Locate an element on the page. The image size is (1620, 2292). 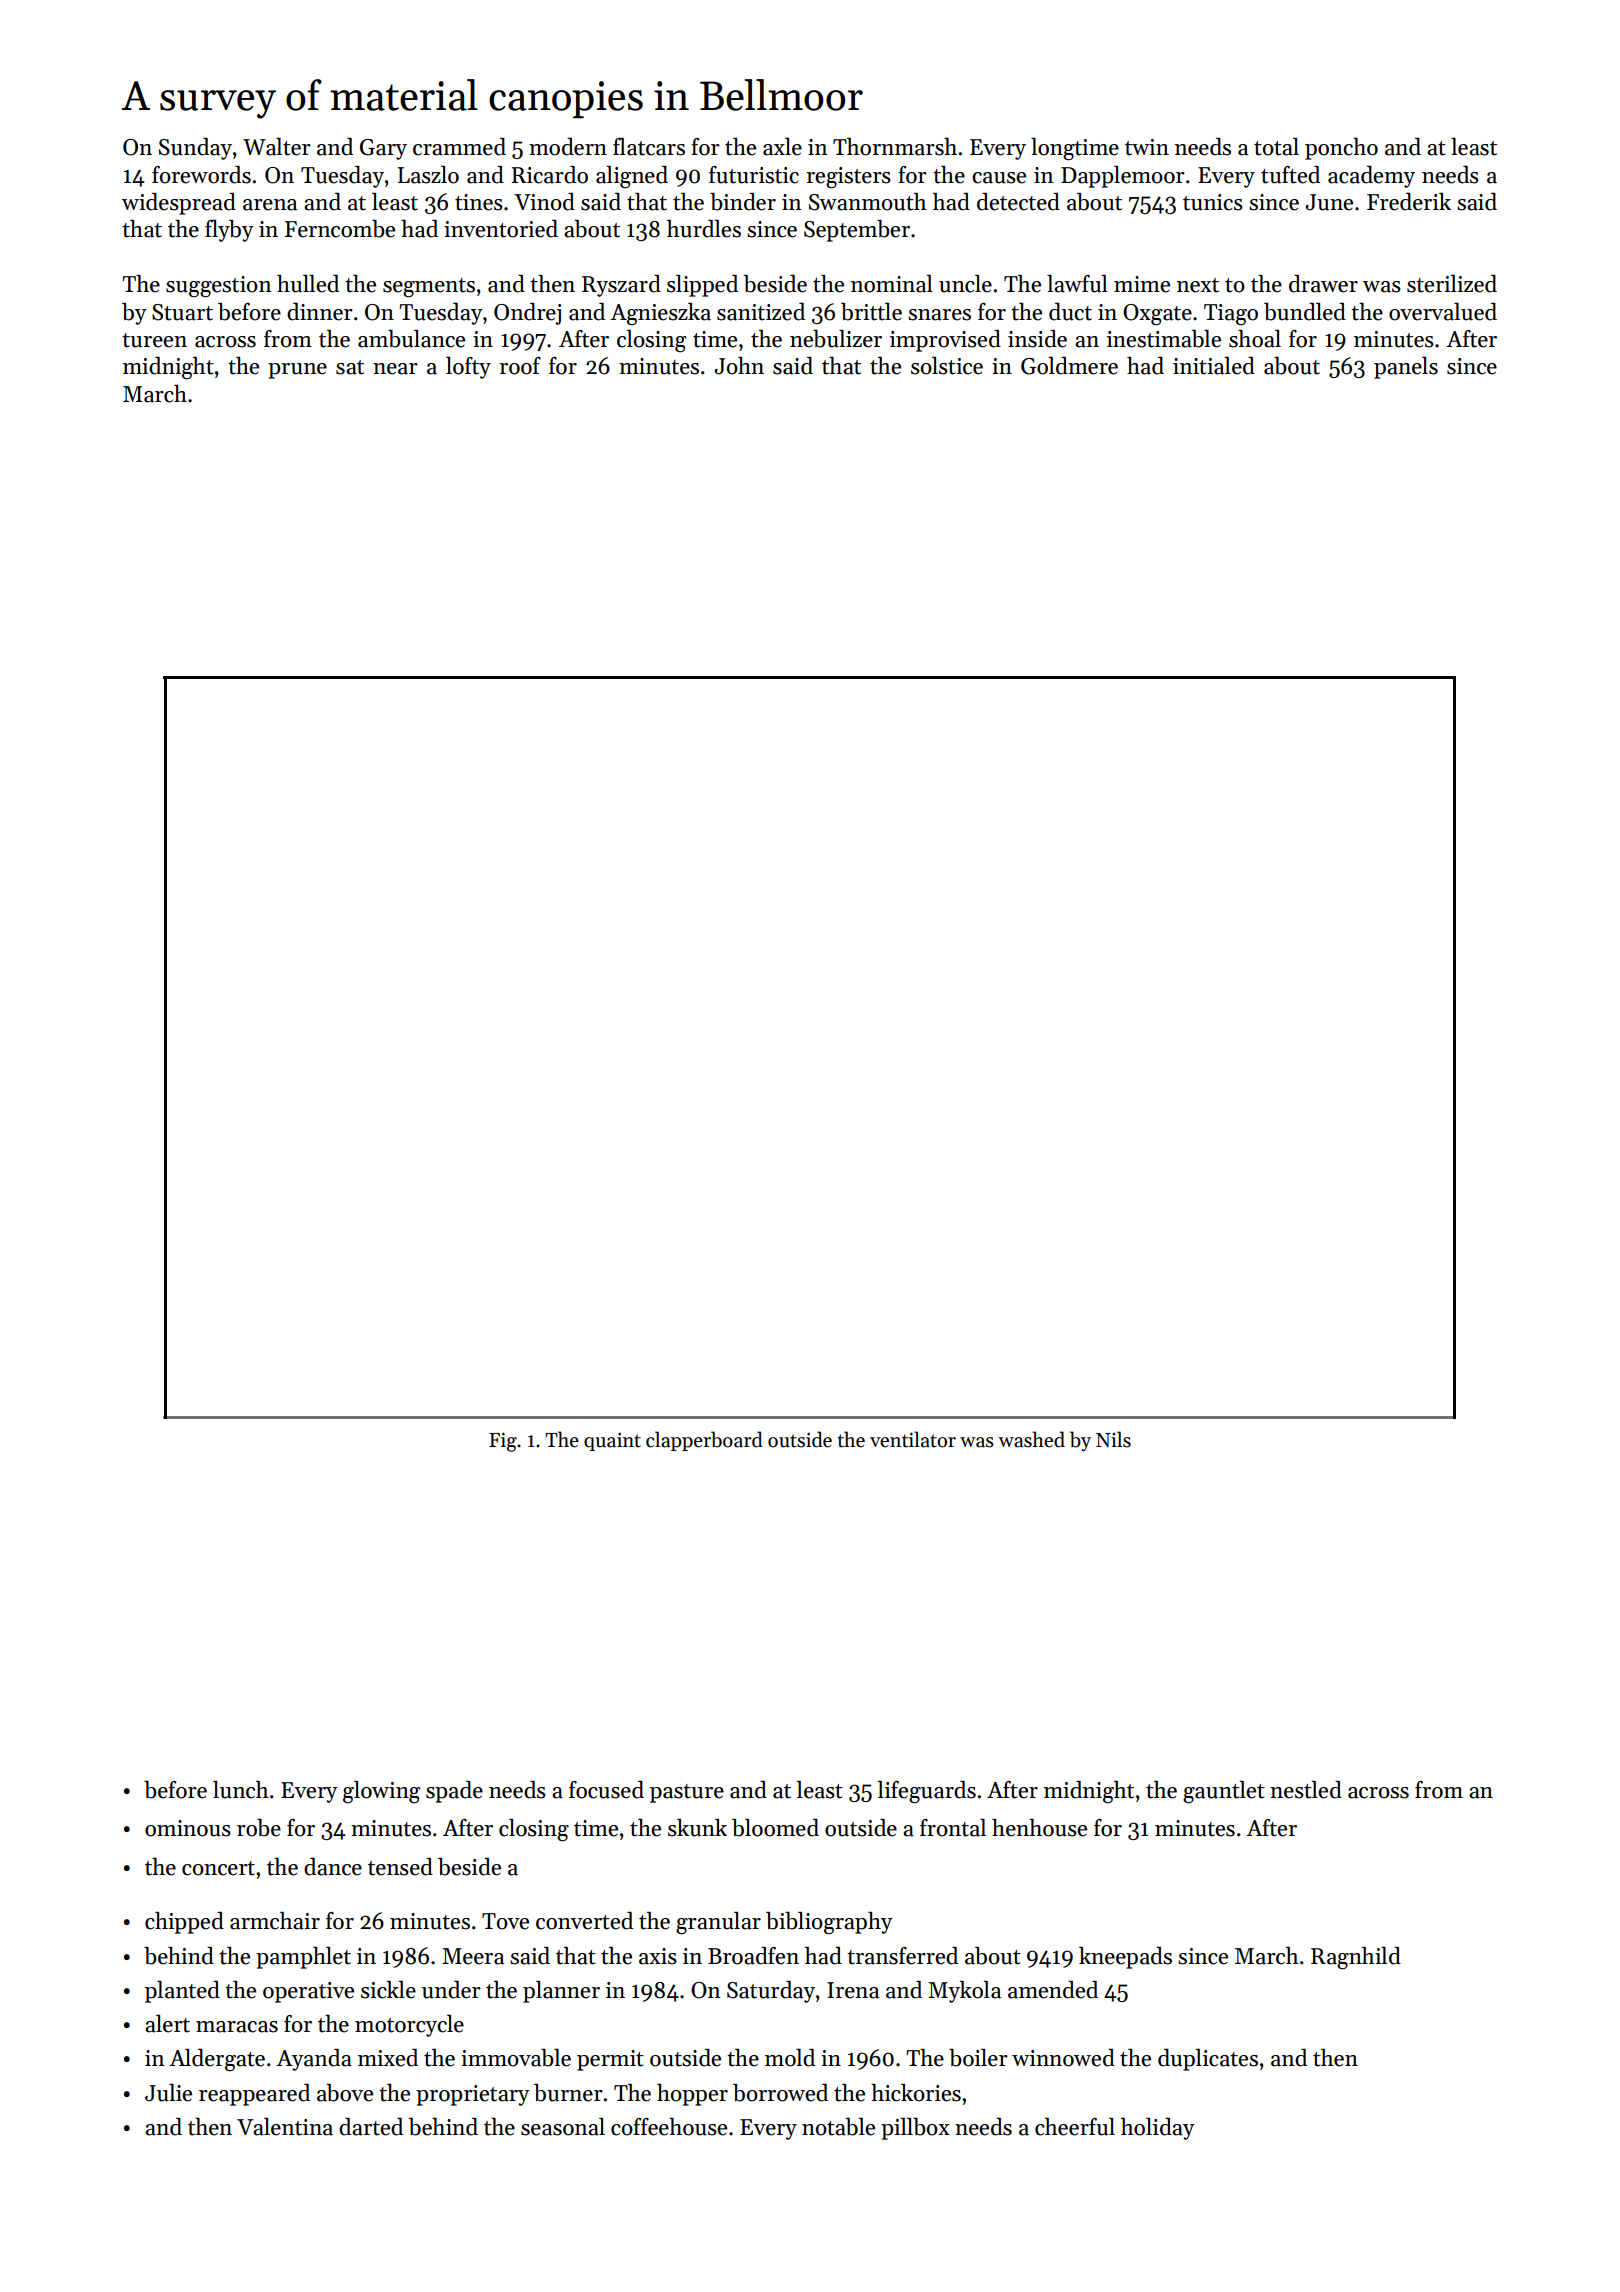
Stuart is located at coordinates (182, 312).
